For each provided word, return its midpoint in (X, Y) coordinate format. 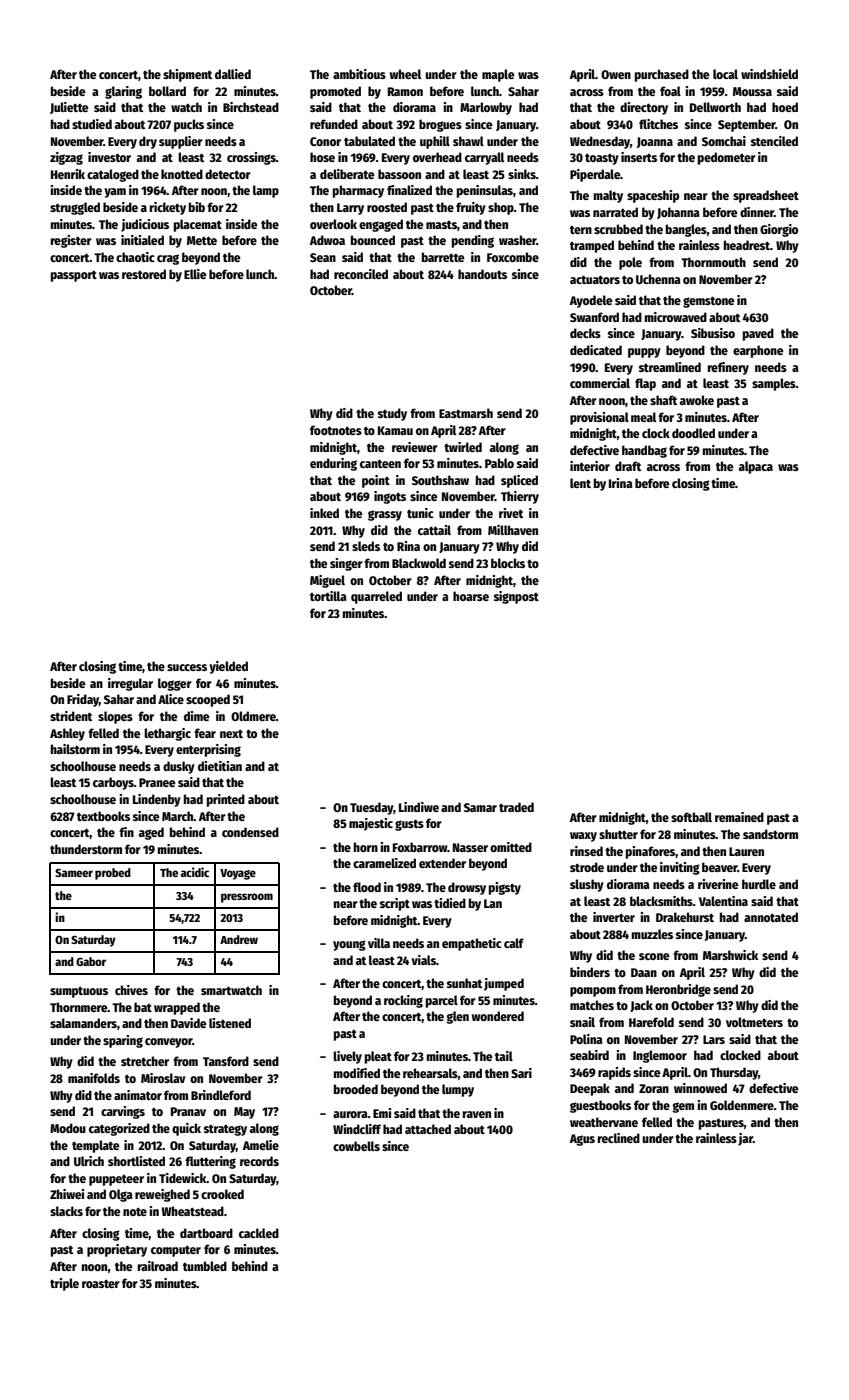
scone (654, 956)
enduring (333, 464)
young (349, 945)
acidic (195, 872)
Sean (323, 257)
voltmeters (754, 1022)
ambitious (359, 74)
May (244, 1113)
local (725, 74)
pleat (378, 1057)
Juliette (69, 108)
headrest (747, 245)
